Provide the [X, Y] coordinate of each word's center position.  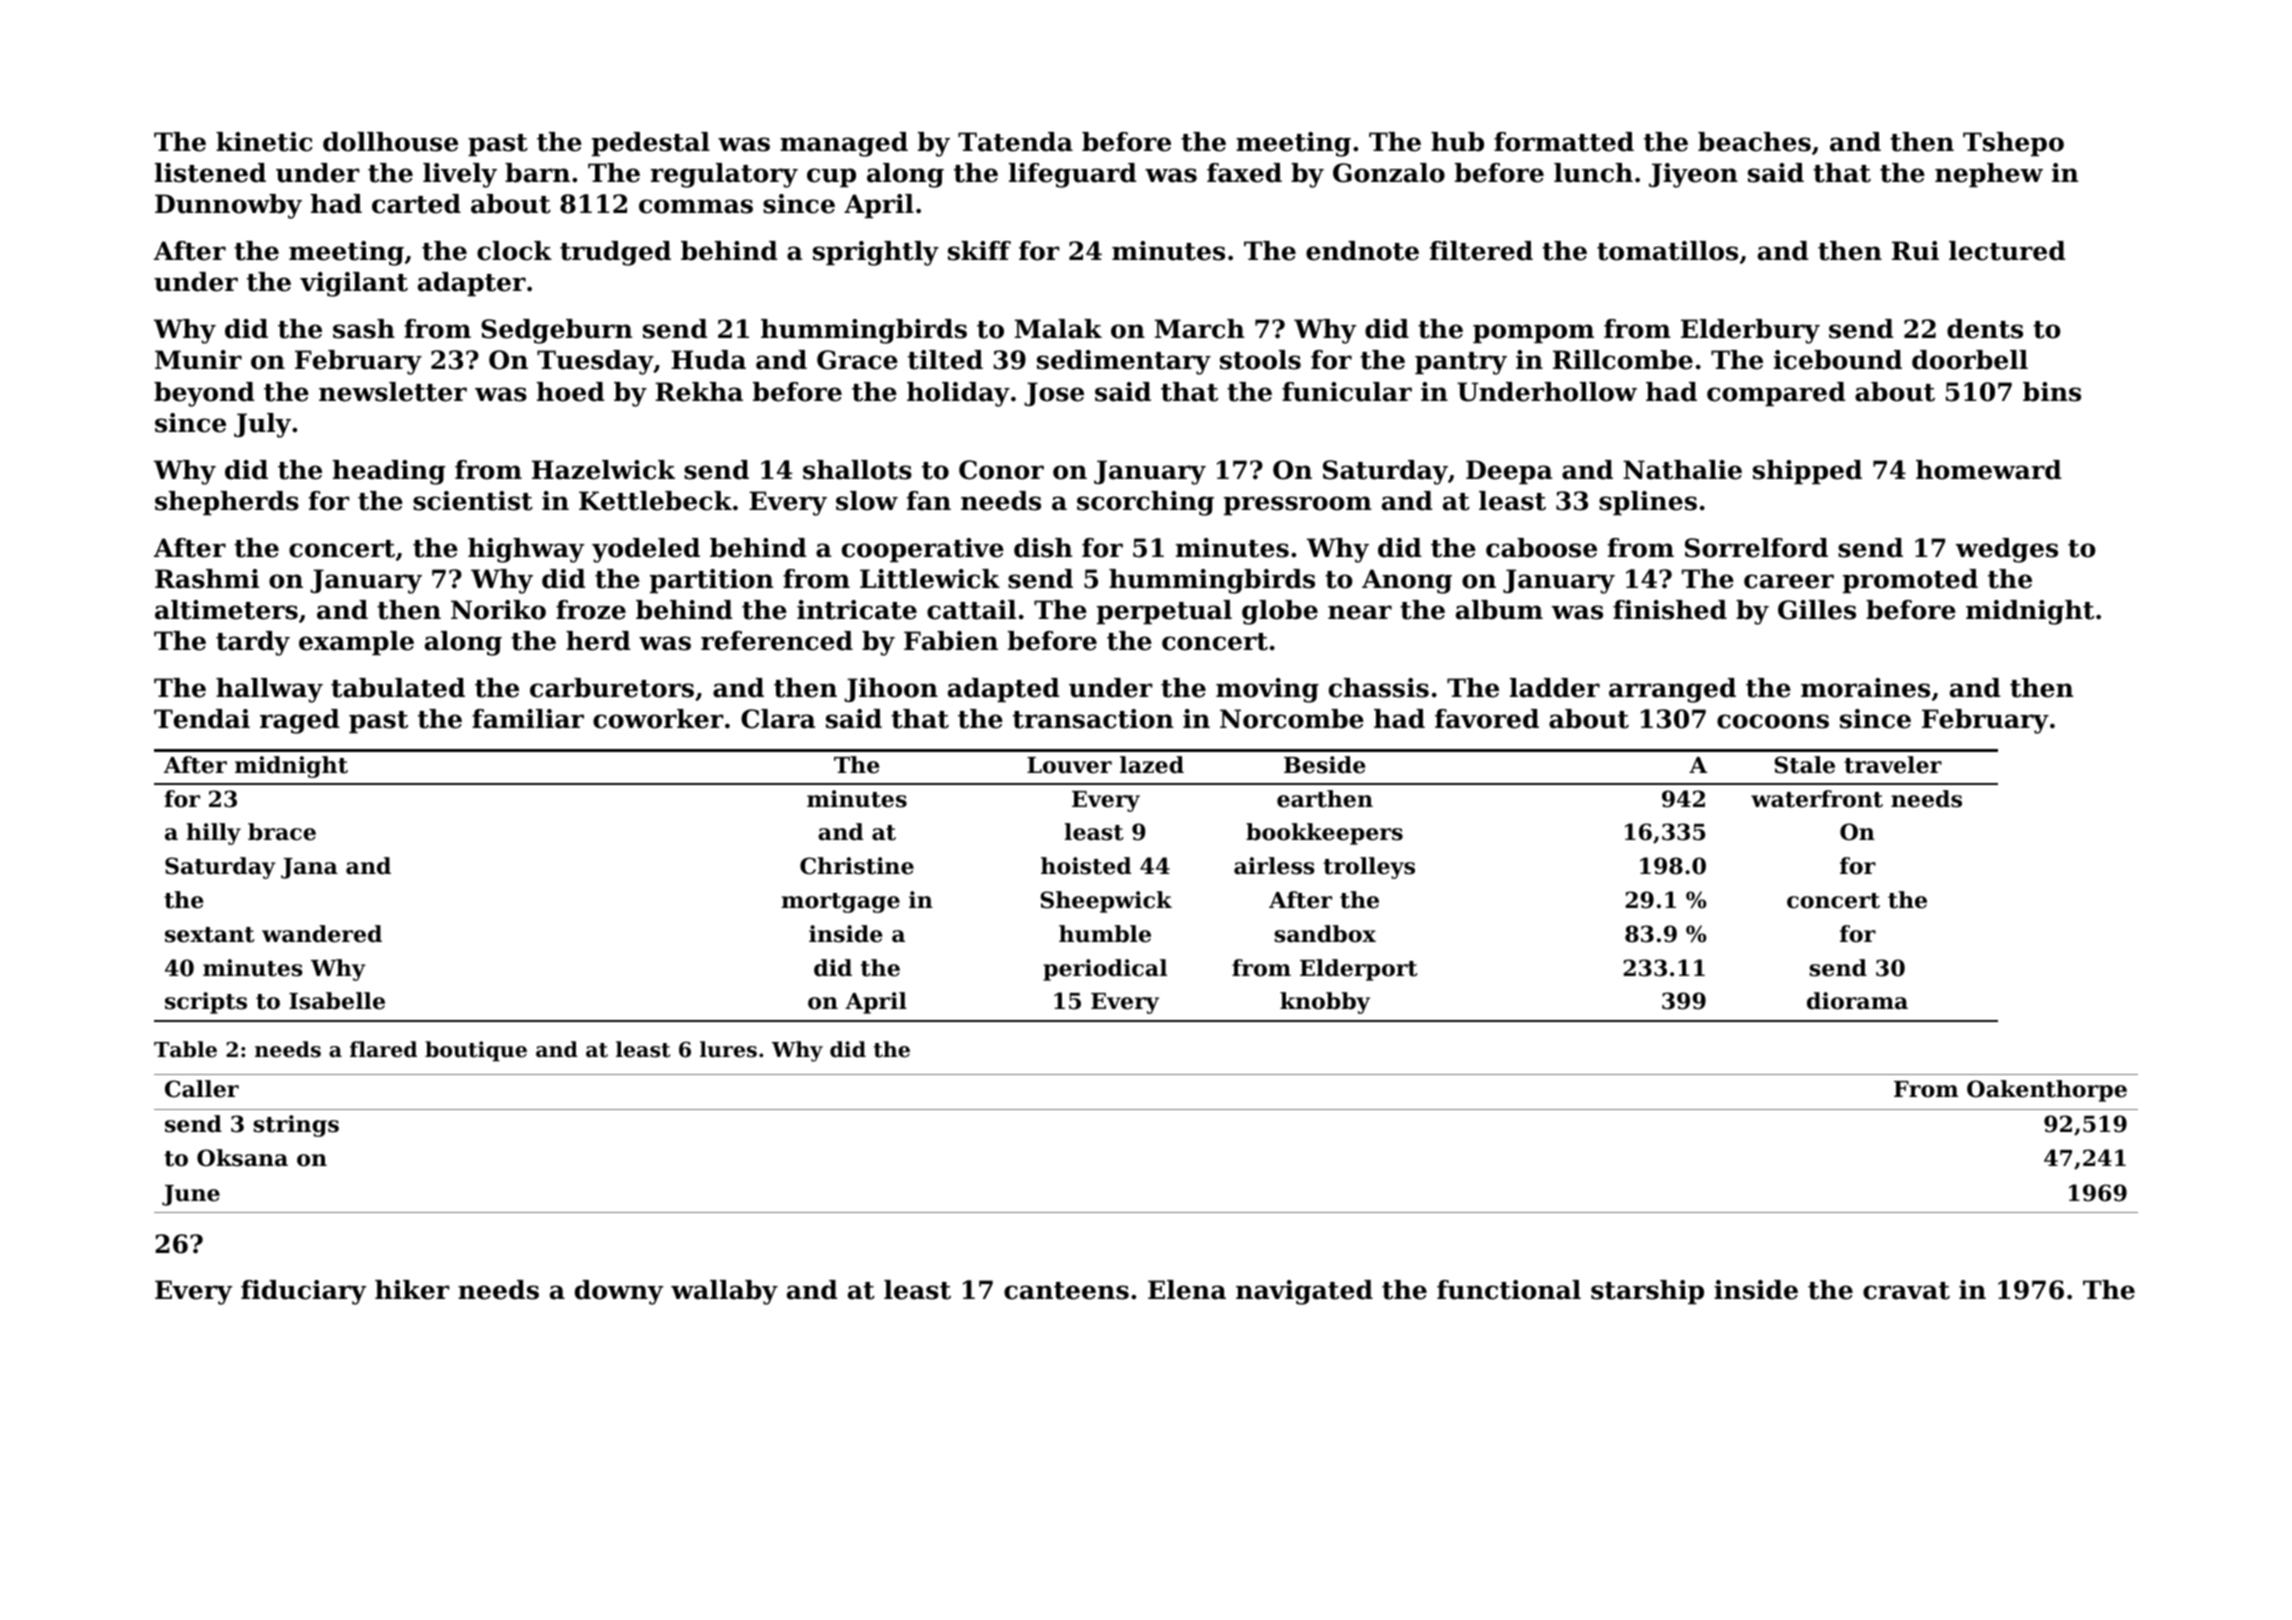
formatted [1564, 142]
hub [1457, 142]
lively [460, 175]
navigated [1304, 1292]
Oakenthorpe [2047, 1091]
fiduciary [303, 1292]
